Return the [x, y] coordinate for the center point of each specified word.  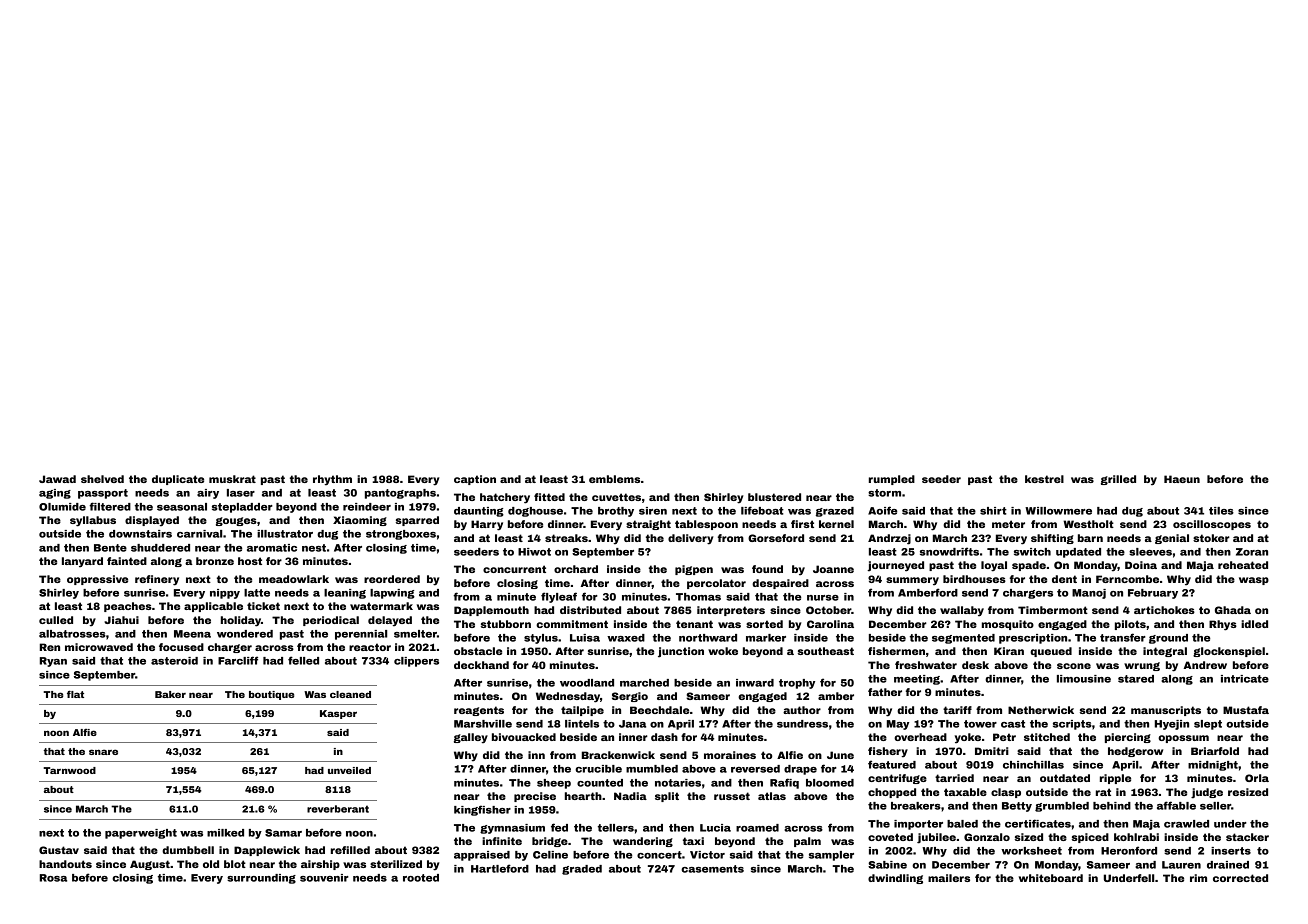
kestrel [1044, 479]
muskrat [232, 479]
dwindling [895, 879]
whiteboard [1051, 878]
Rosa [53, 878]
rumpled [892, 480]
